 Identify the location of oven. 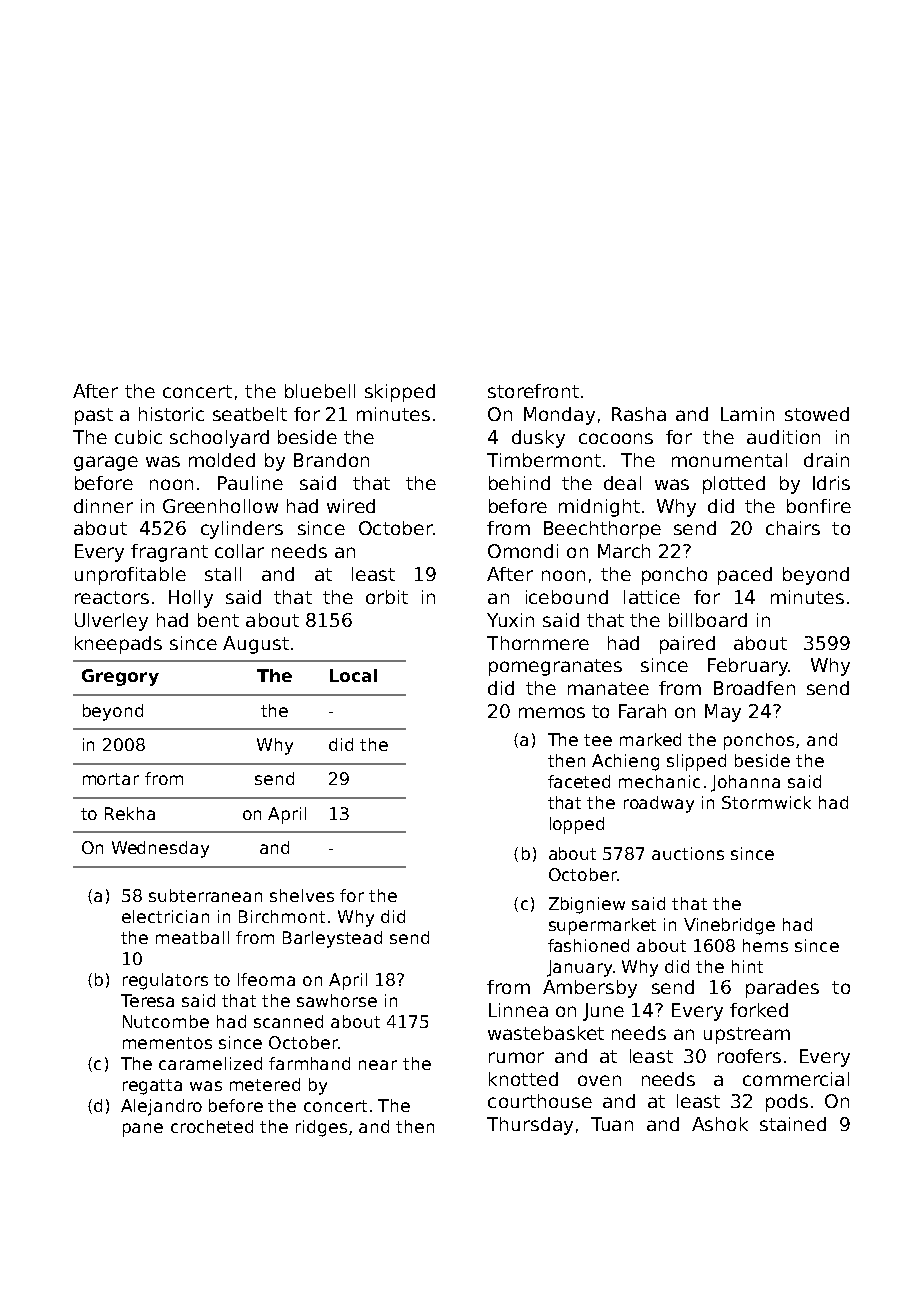
(599, 1080).
